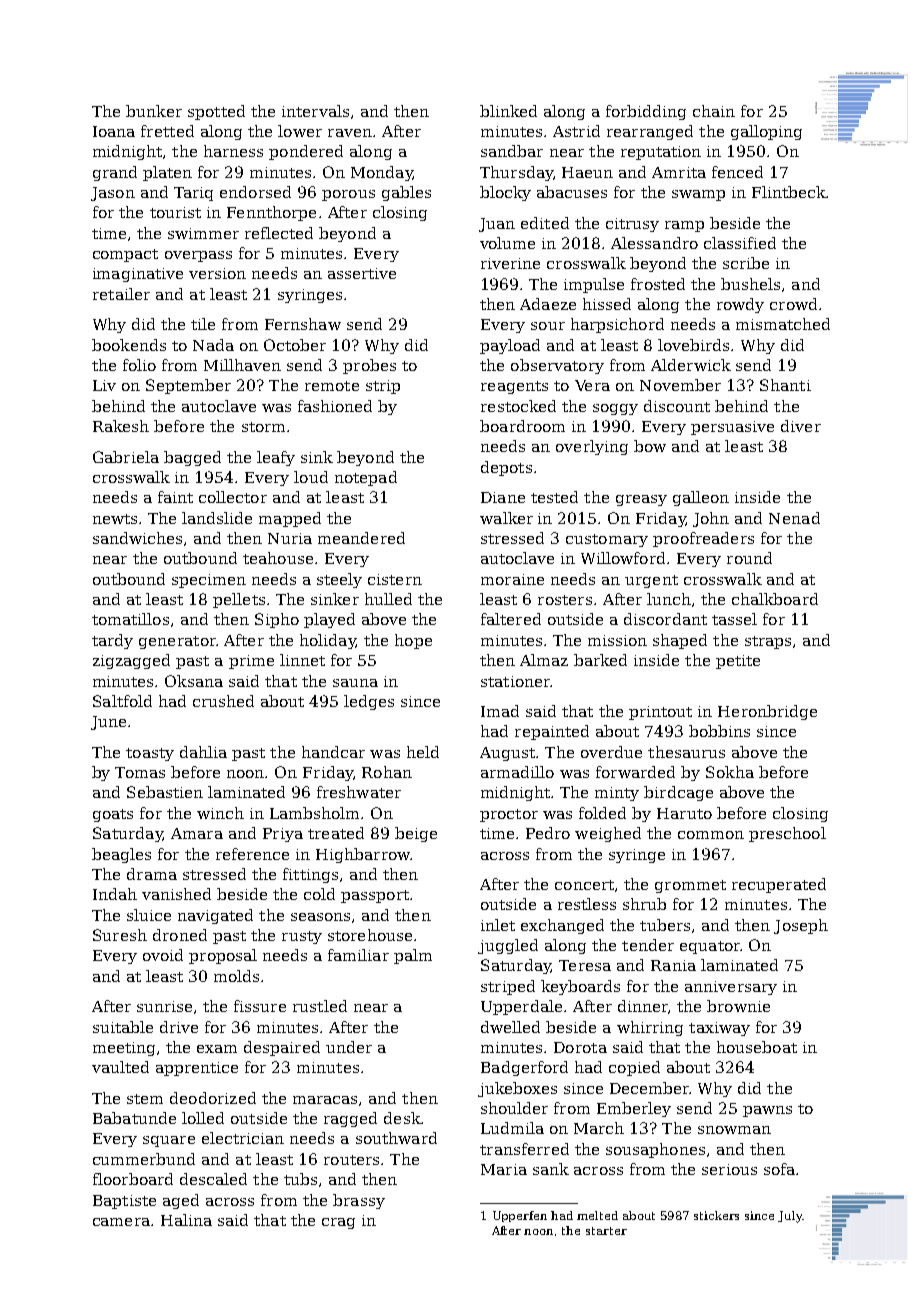 The image size is (924, 1308). I want to click on depots, so click(506, 468).
